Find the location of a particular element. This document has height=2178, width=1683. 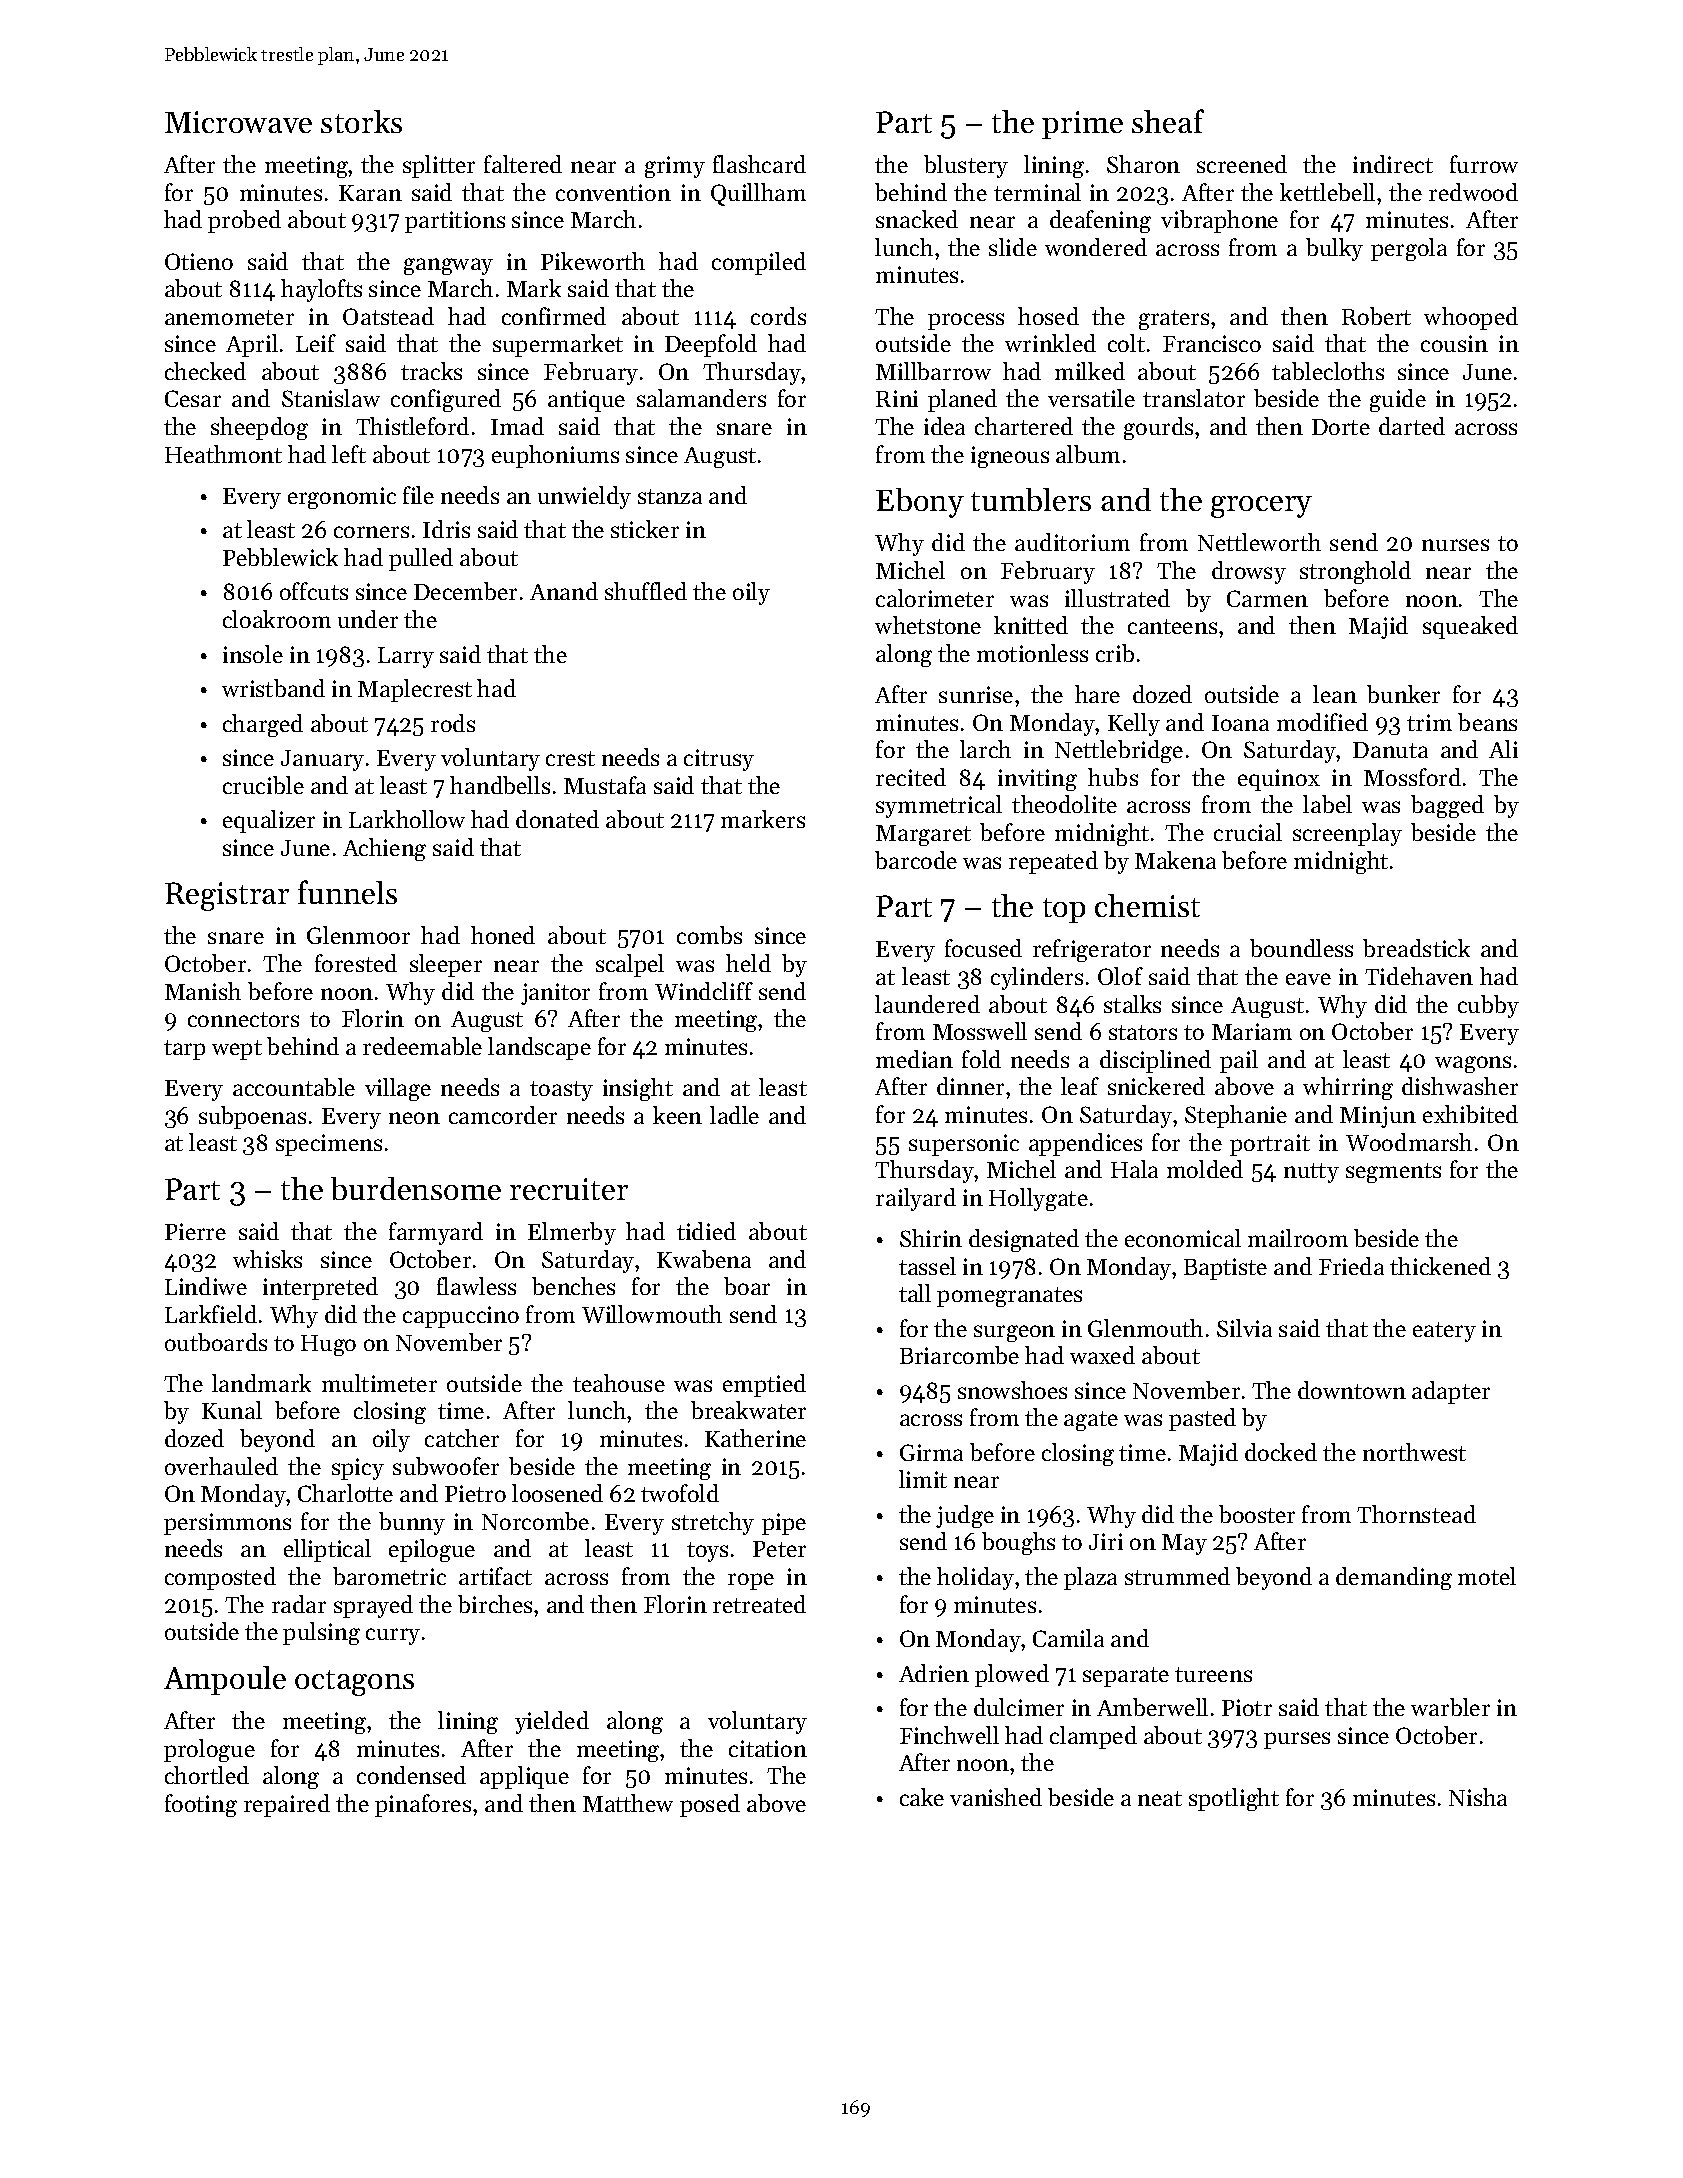

offcuts is located at coordinates (314, 591).
